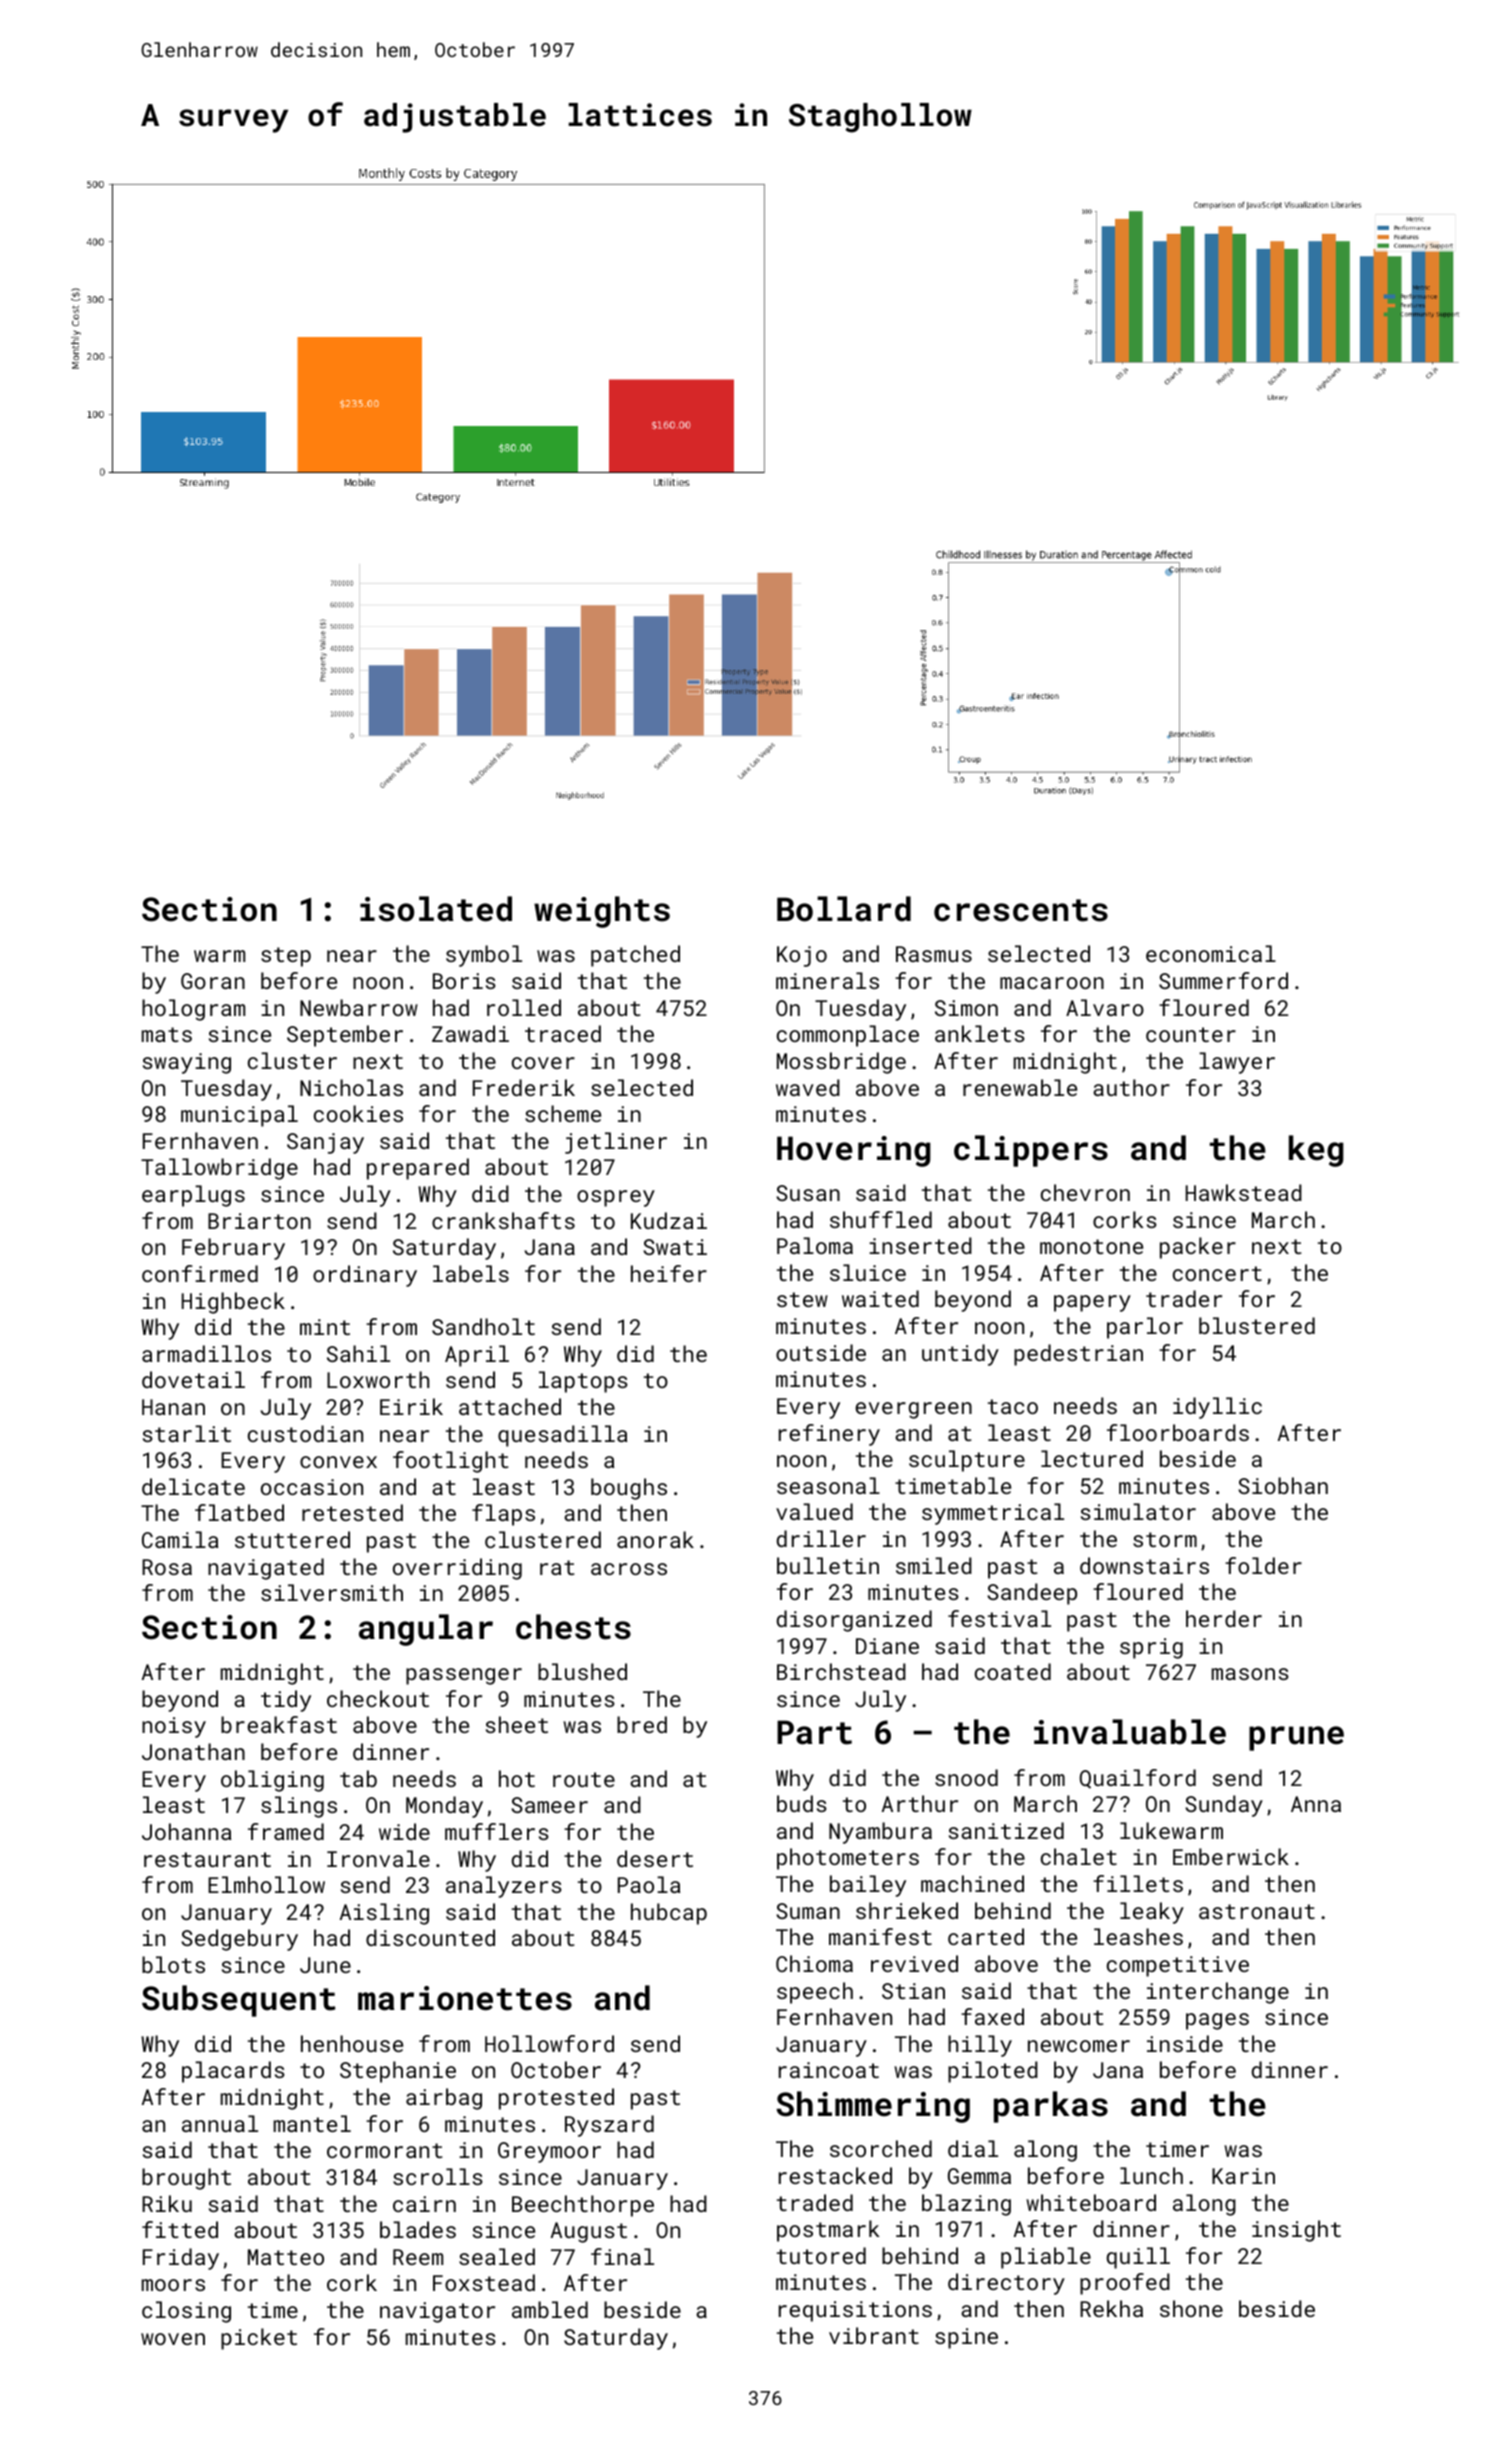  Describe the element at coordinates (828, 1565) in the screenshot. I see `bulletin` at that location.
